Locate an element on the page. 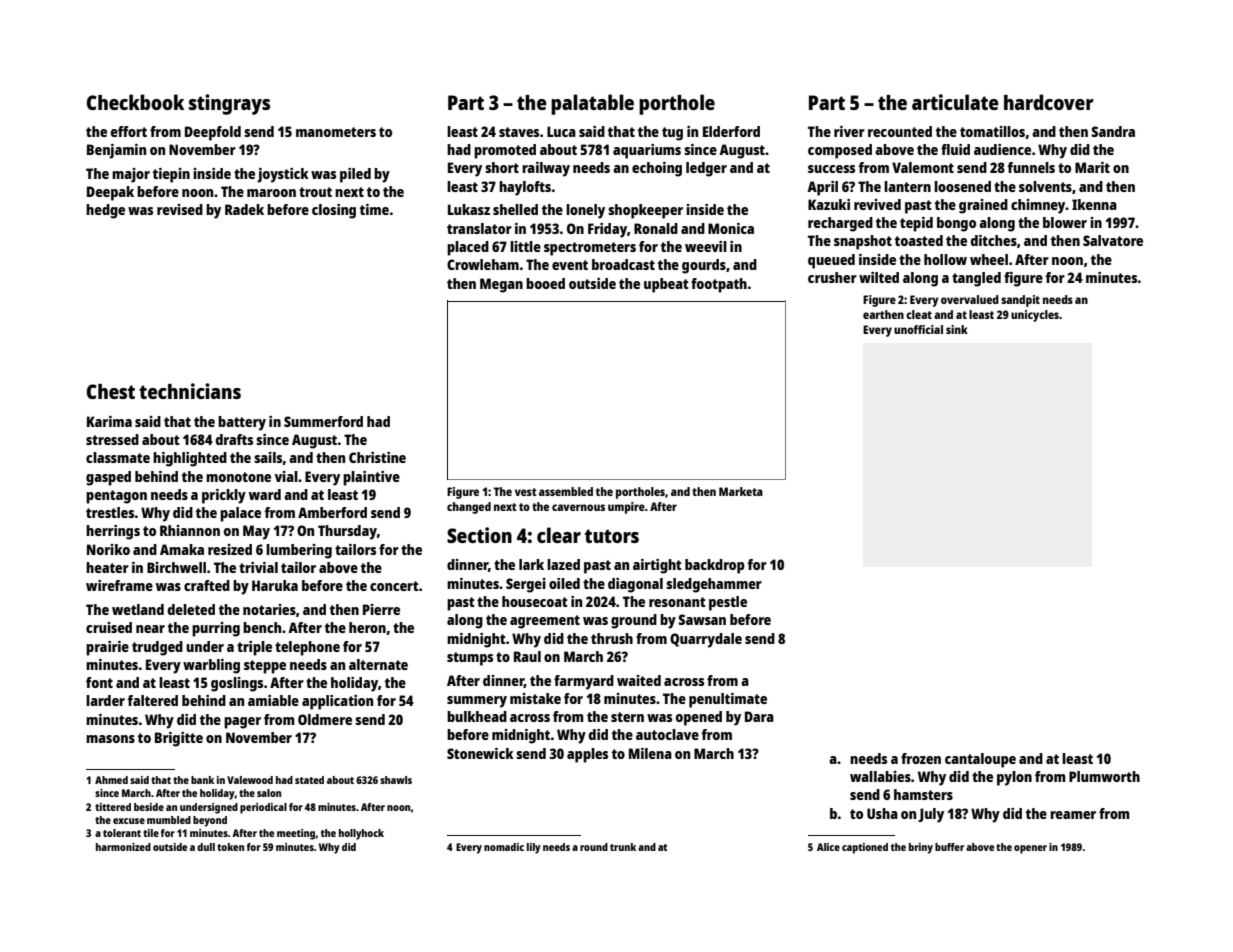 The image size is (1233, 952). umpire is located at coordinates (626, 508).
